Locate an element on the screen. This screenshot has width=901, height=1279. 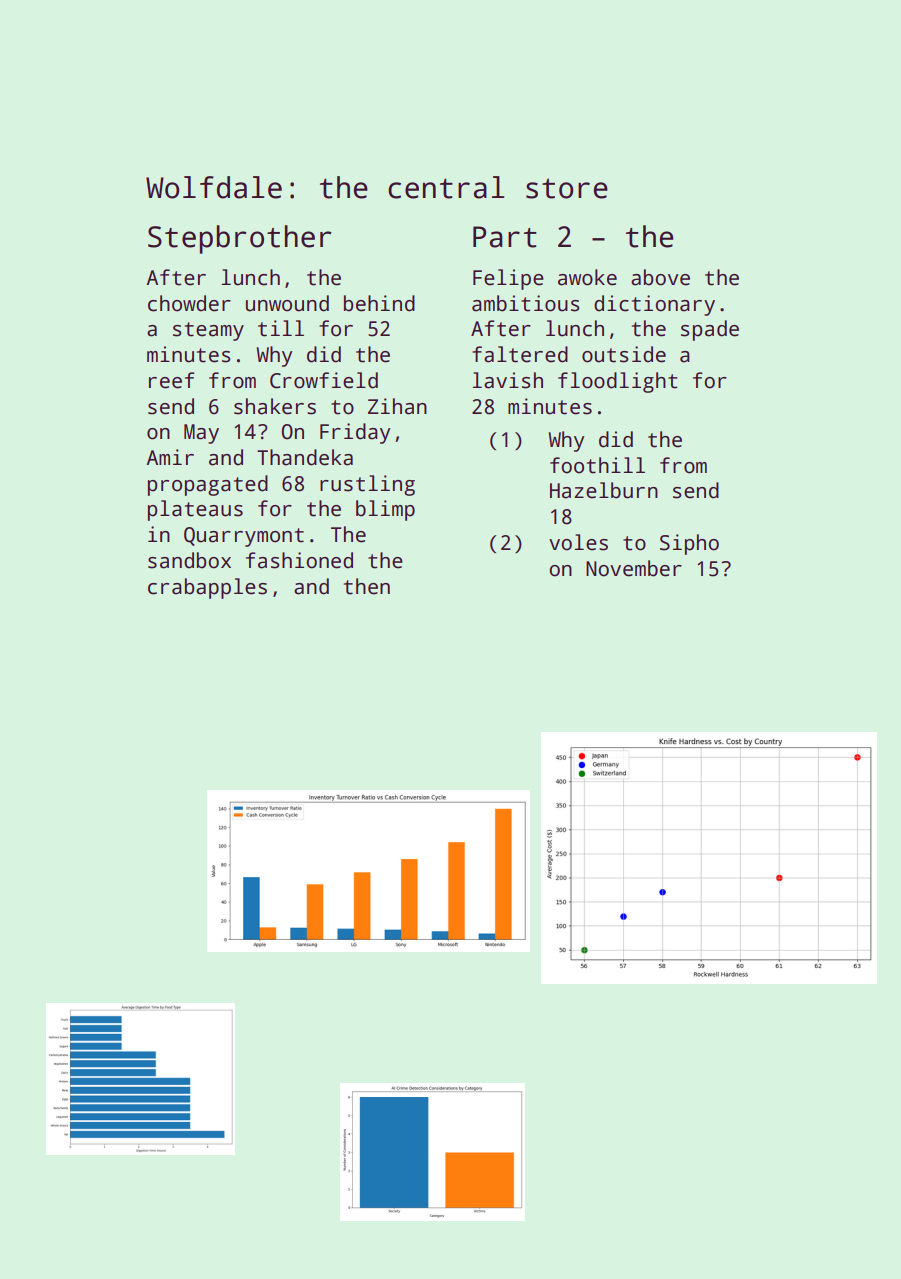
sandbox is located at coordinates (189, 560).
